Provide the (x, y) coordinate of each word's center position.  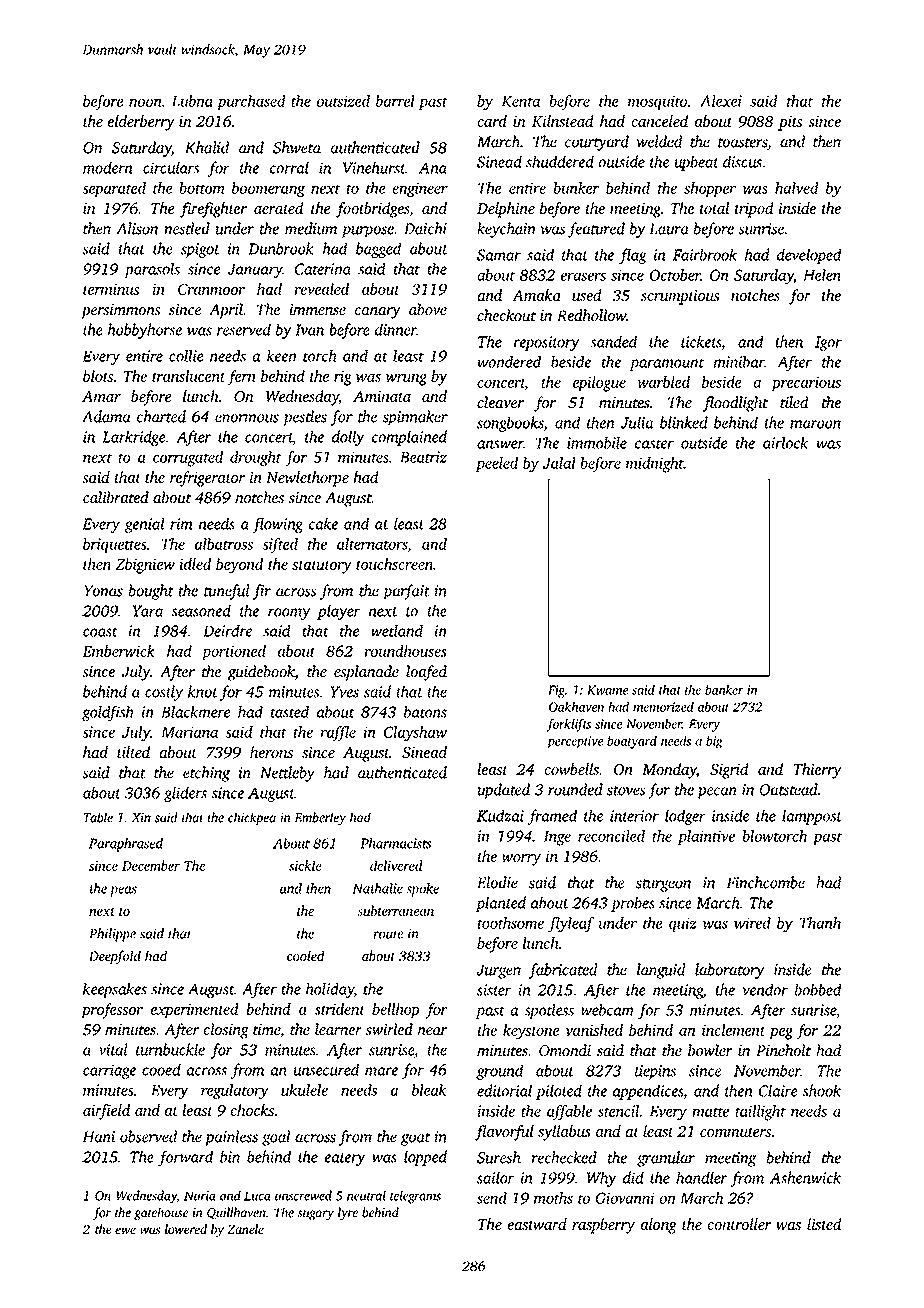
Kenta (521, 101)
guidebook (261, 673)
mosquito (657, 102)
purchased (251, 102)
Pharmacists (395, 843)
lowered (186, 1229)
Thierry (817, 771)
